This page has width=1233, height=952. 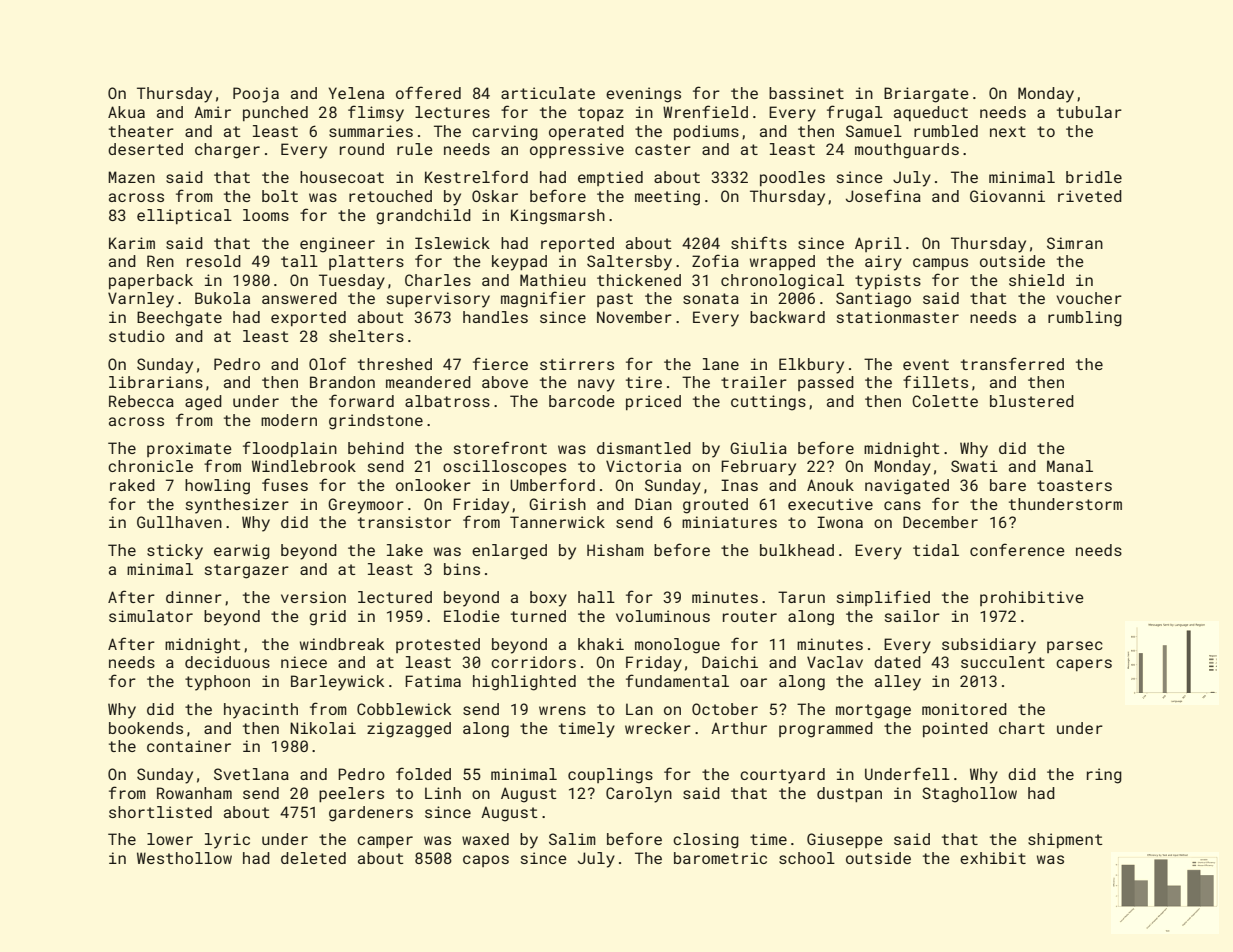 I want to click on Saltersby, so click(x=629, y=263).
